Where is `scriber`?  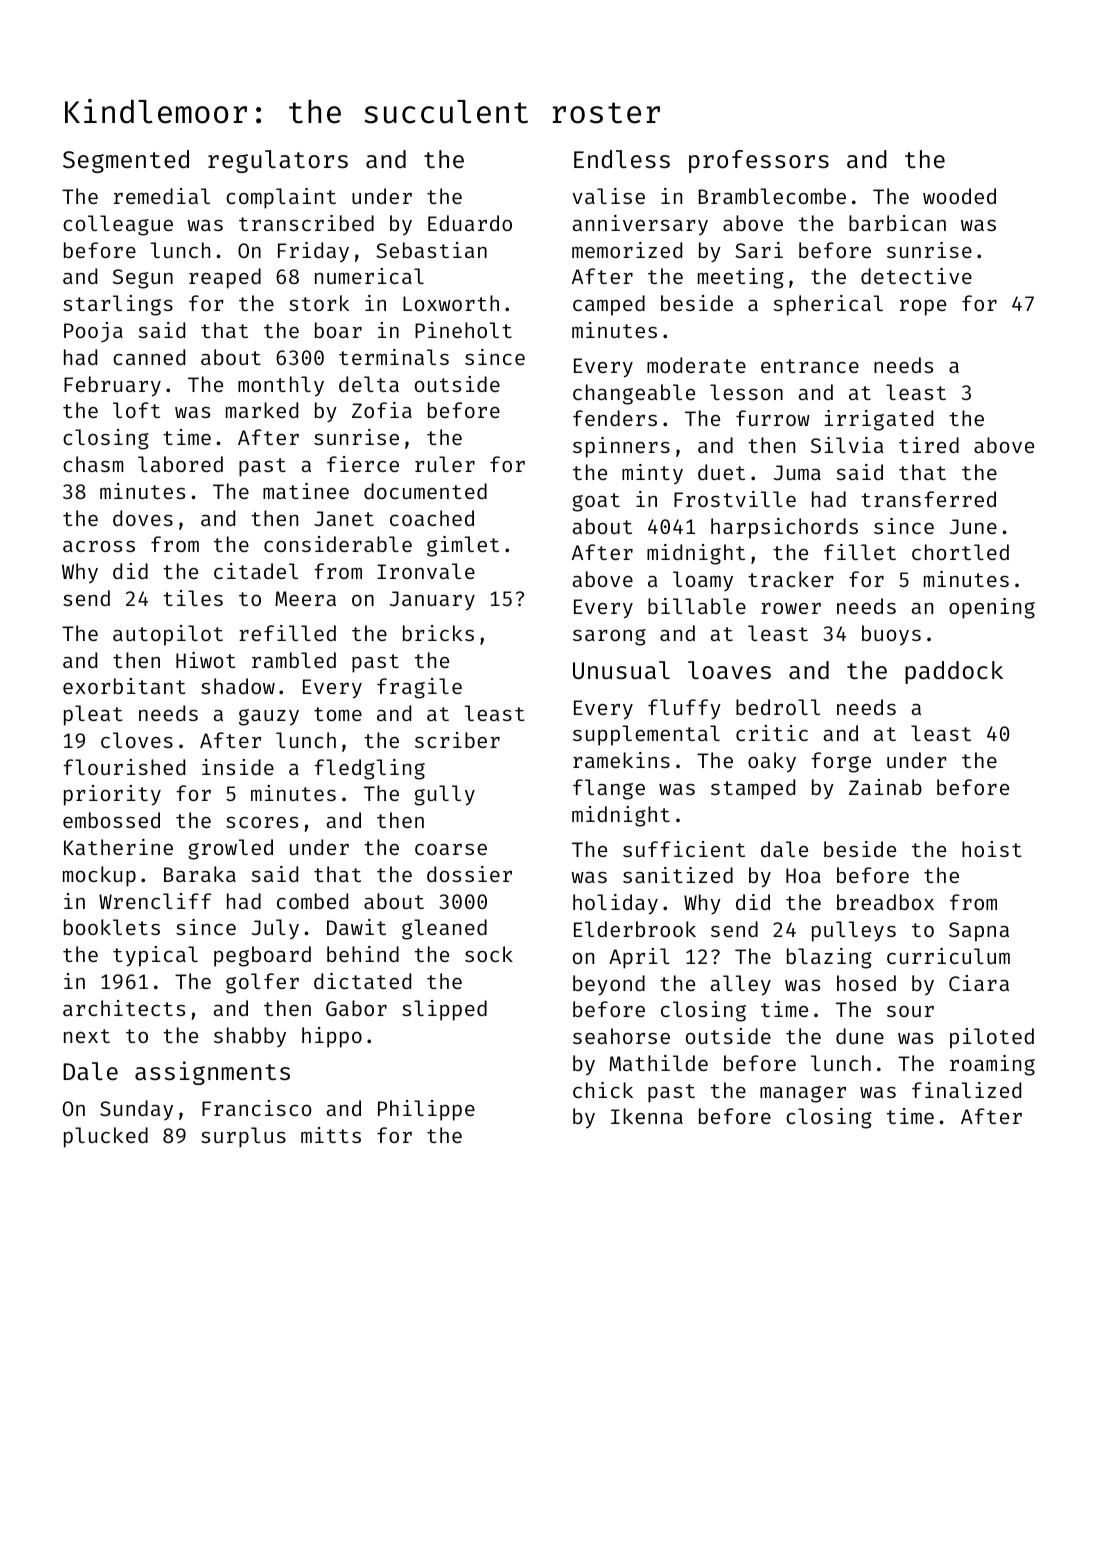
scriber is located at coordinates (457, 740).
